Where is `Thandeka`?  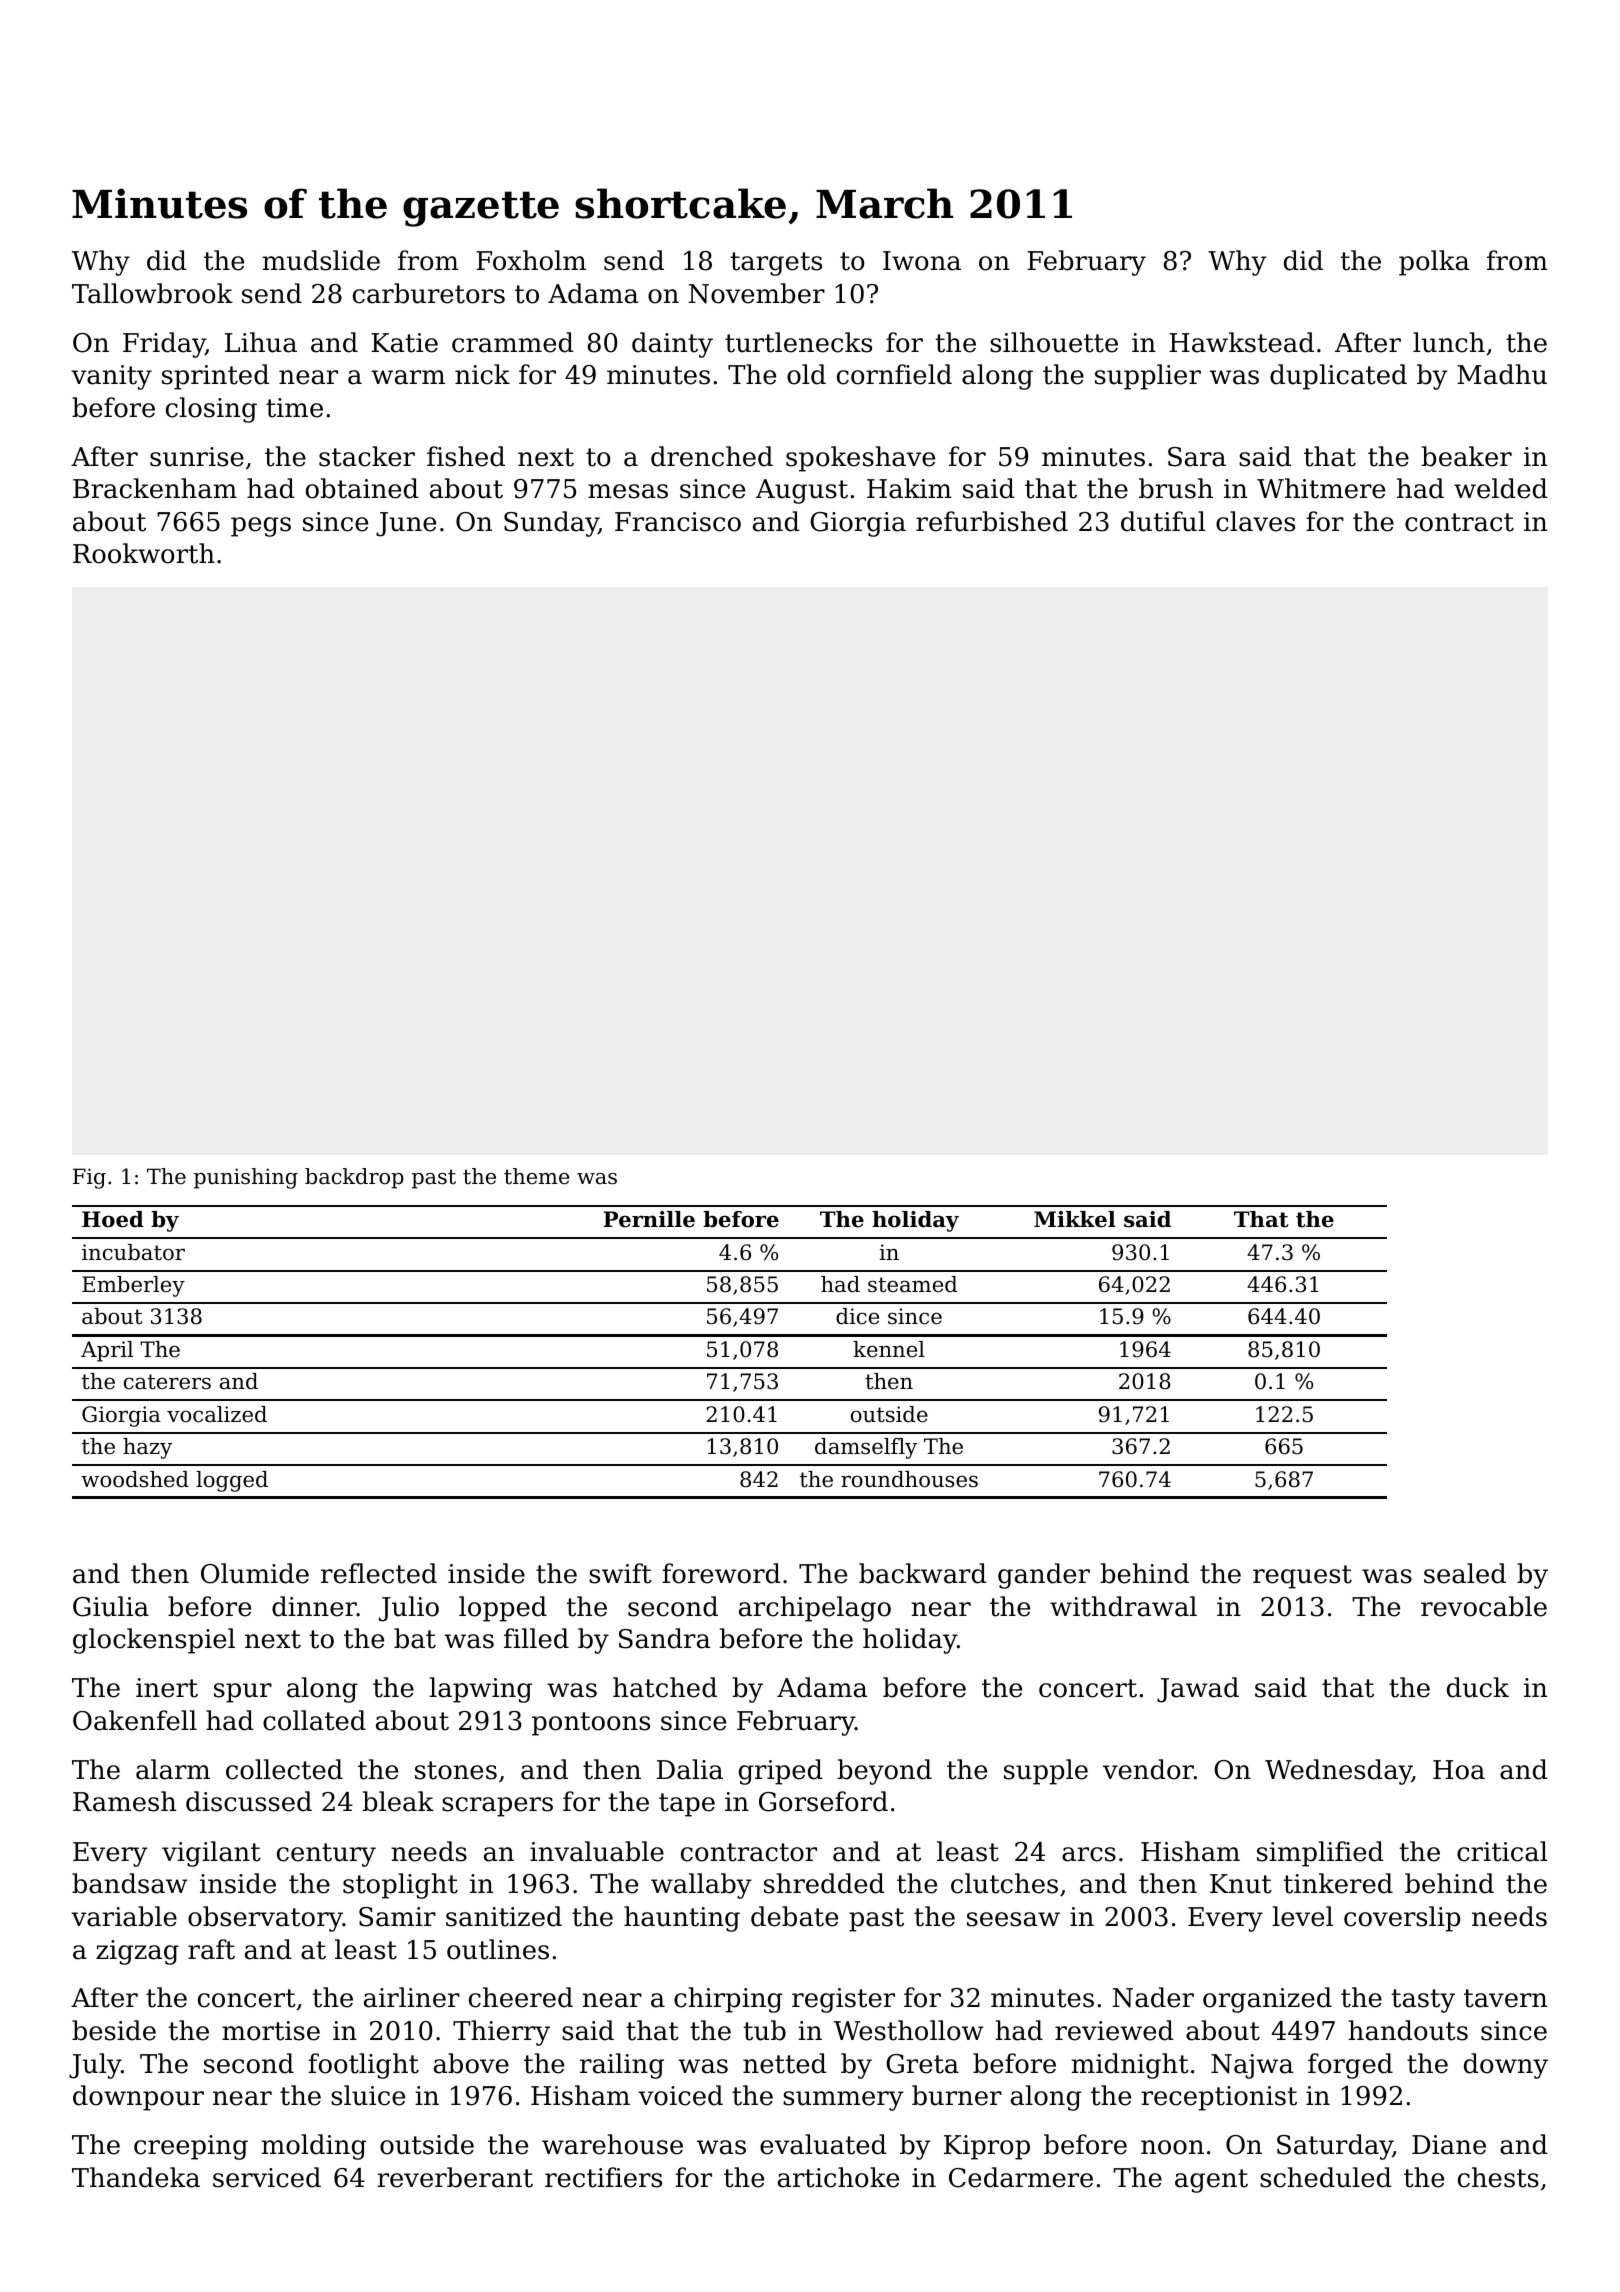
Thandeka is located at coordinates (136, 2177).
